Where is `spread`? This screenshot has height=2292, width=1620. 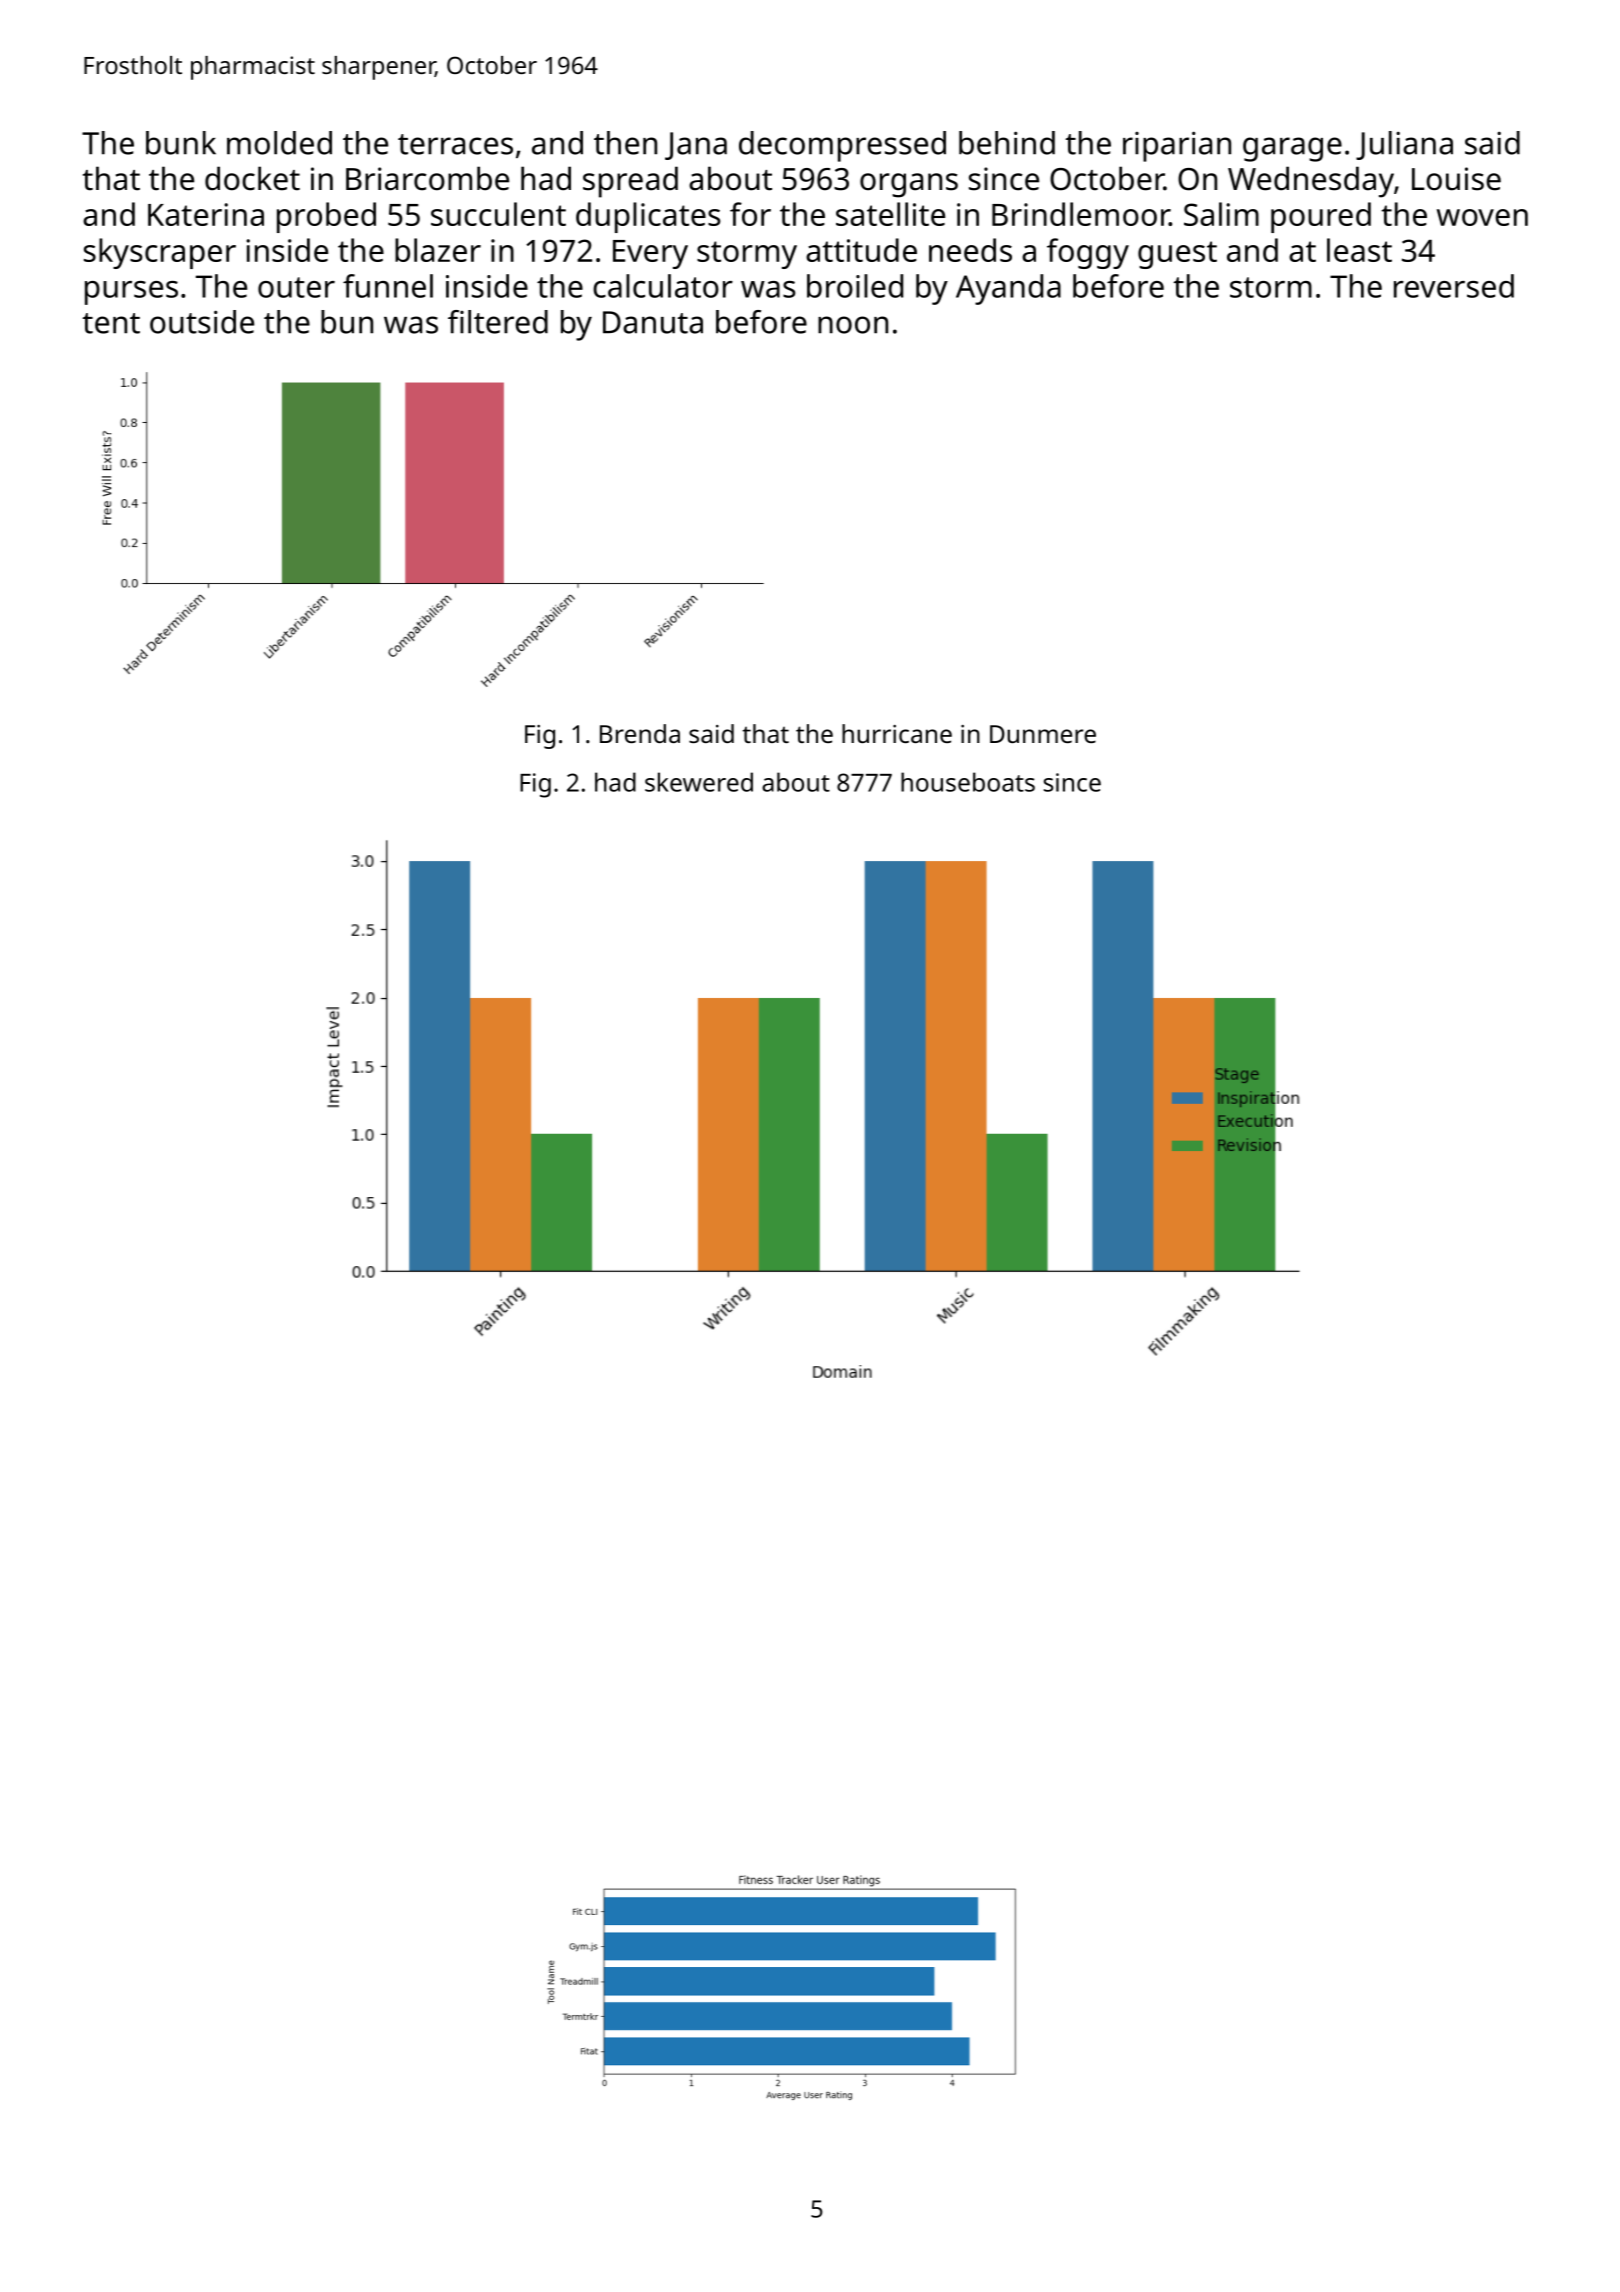 spread is located at coordinates (630, 182).
